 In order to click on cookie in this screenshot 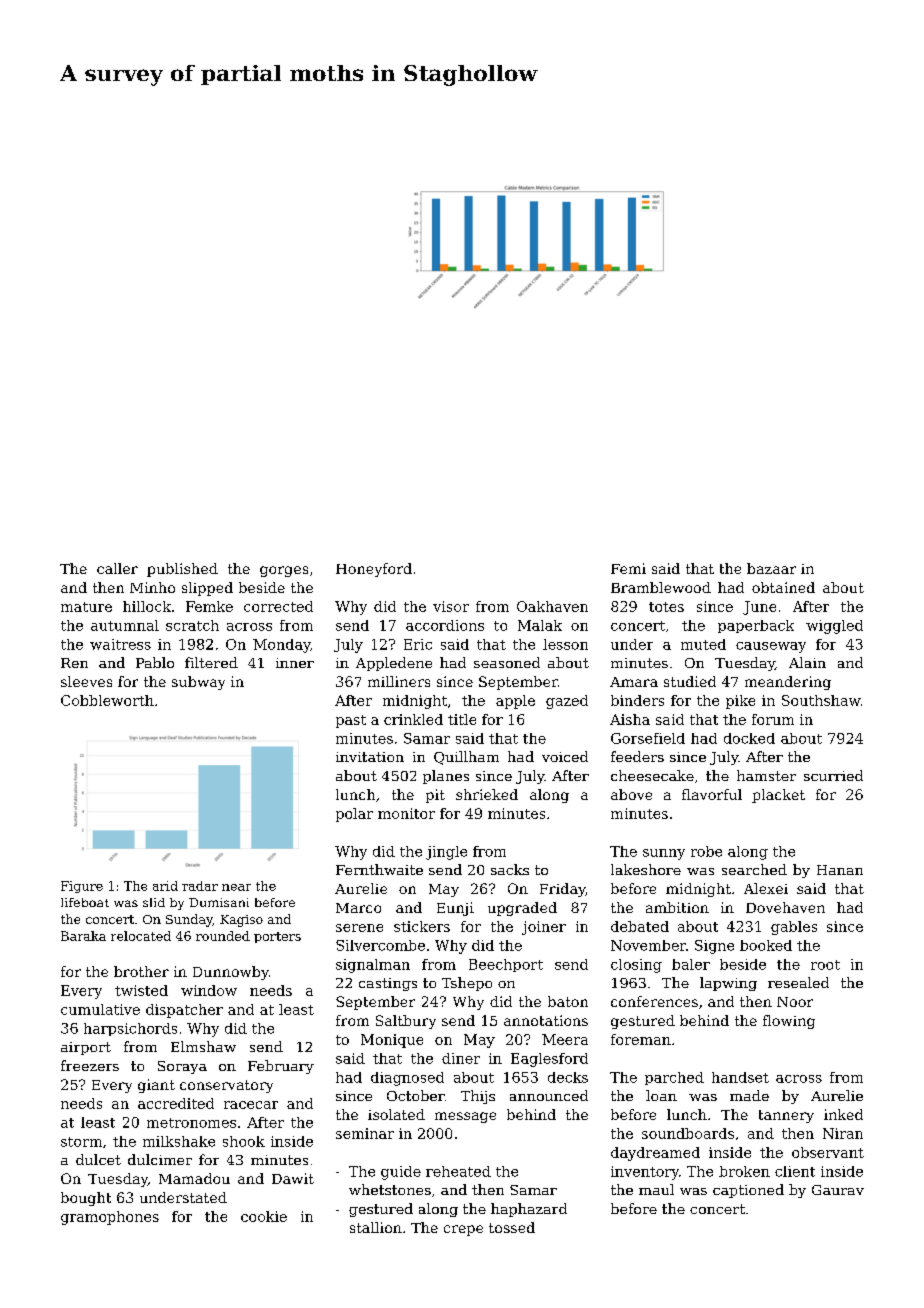, I will do `click(264, 1216)`.
